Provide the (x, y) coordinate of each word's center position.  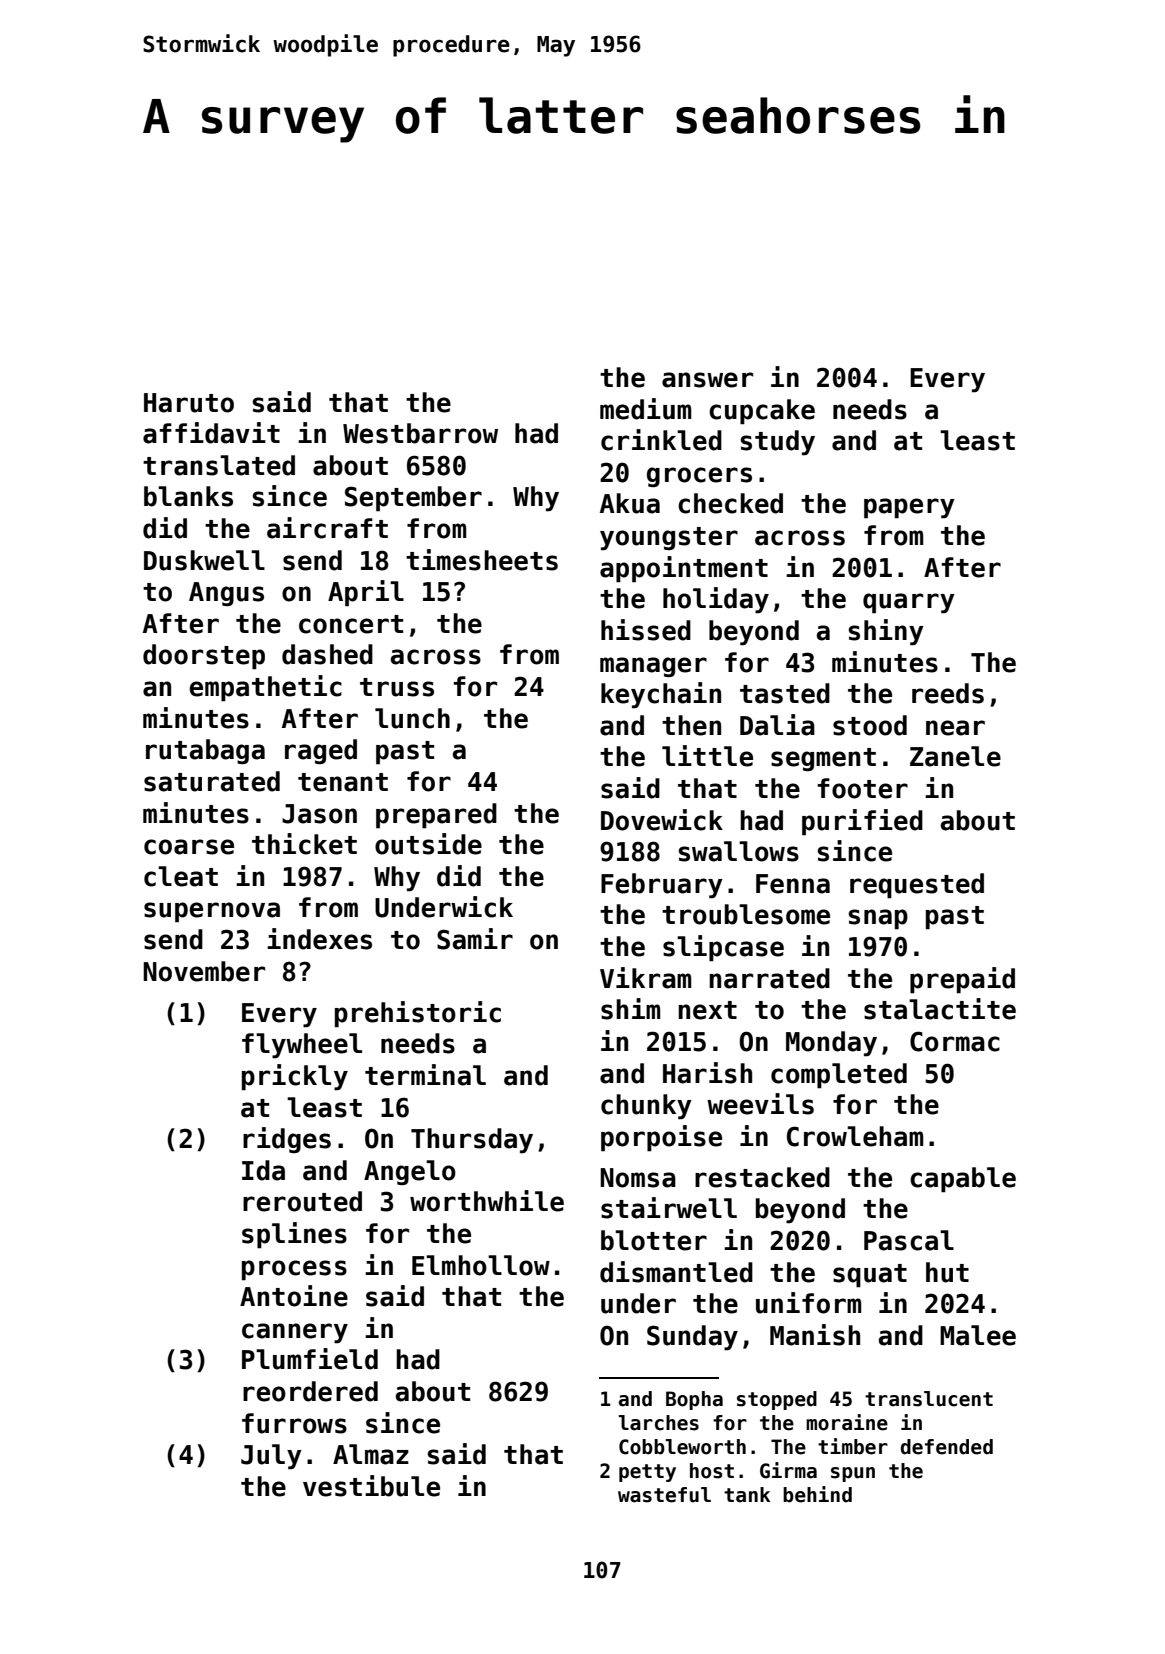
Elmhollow (481, 1265)
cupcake (762, 412)
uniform (809, 1303)
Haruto (189, 403)
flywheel (302, 1046)
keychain (661, 695)
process (294, 1270)
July (271, 1457)
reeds (948, 693)
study (777, 443)
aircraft (327, 528)
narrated (769, 978)
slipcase (723, 948)
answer (707, 380)
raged (321, 751)
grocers (699, 477)
